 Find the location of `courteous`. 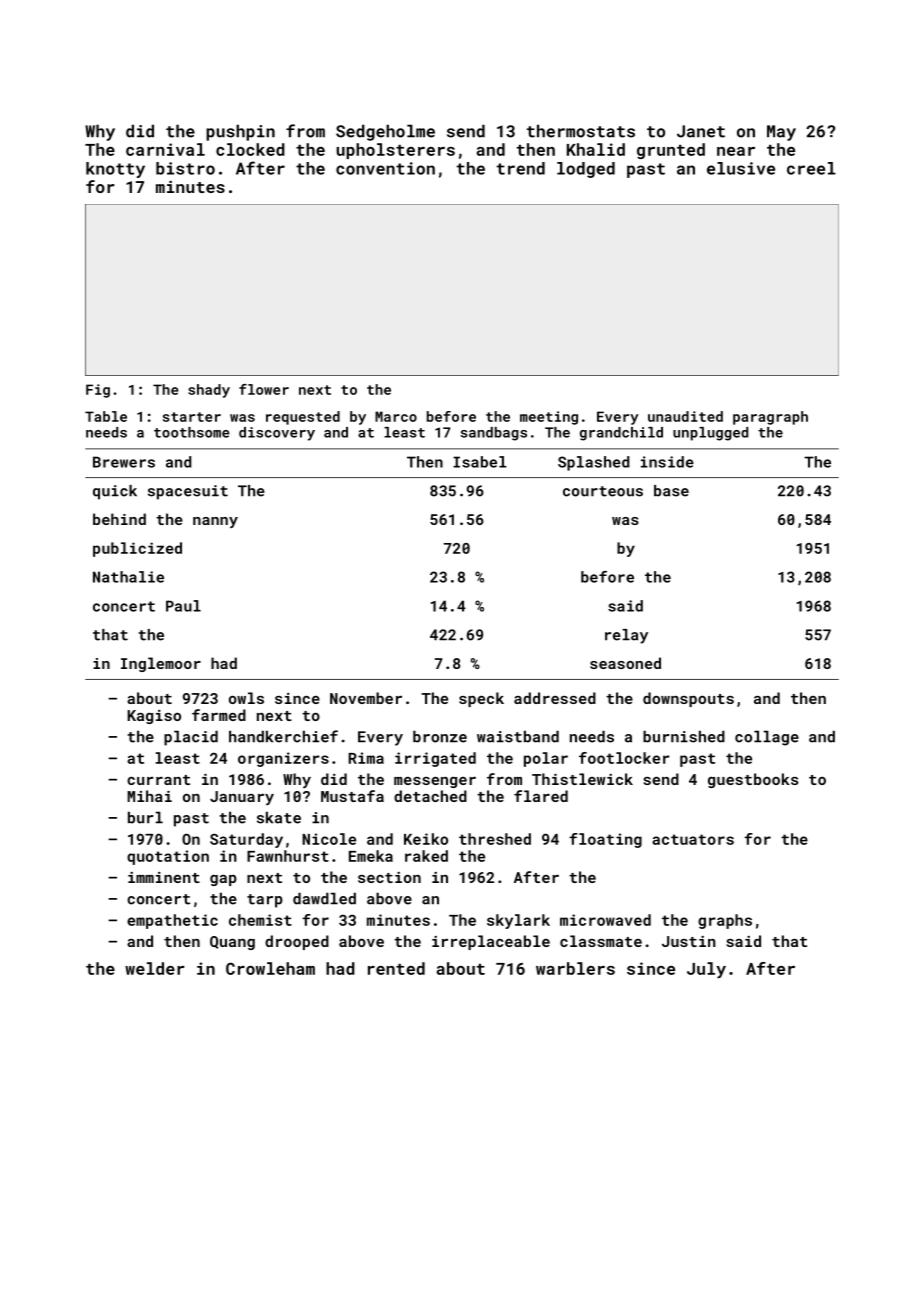

courteous is located at coordinates (603, 491).
